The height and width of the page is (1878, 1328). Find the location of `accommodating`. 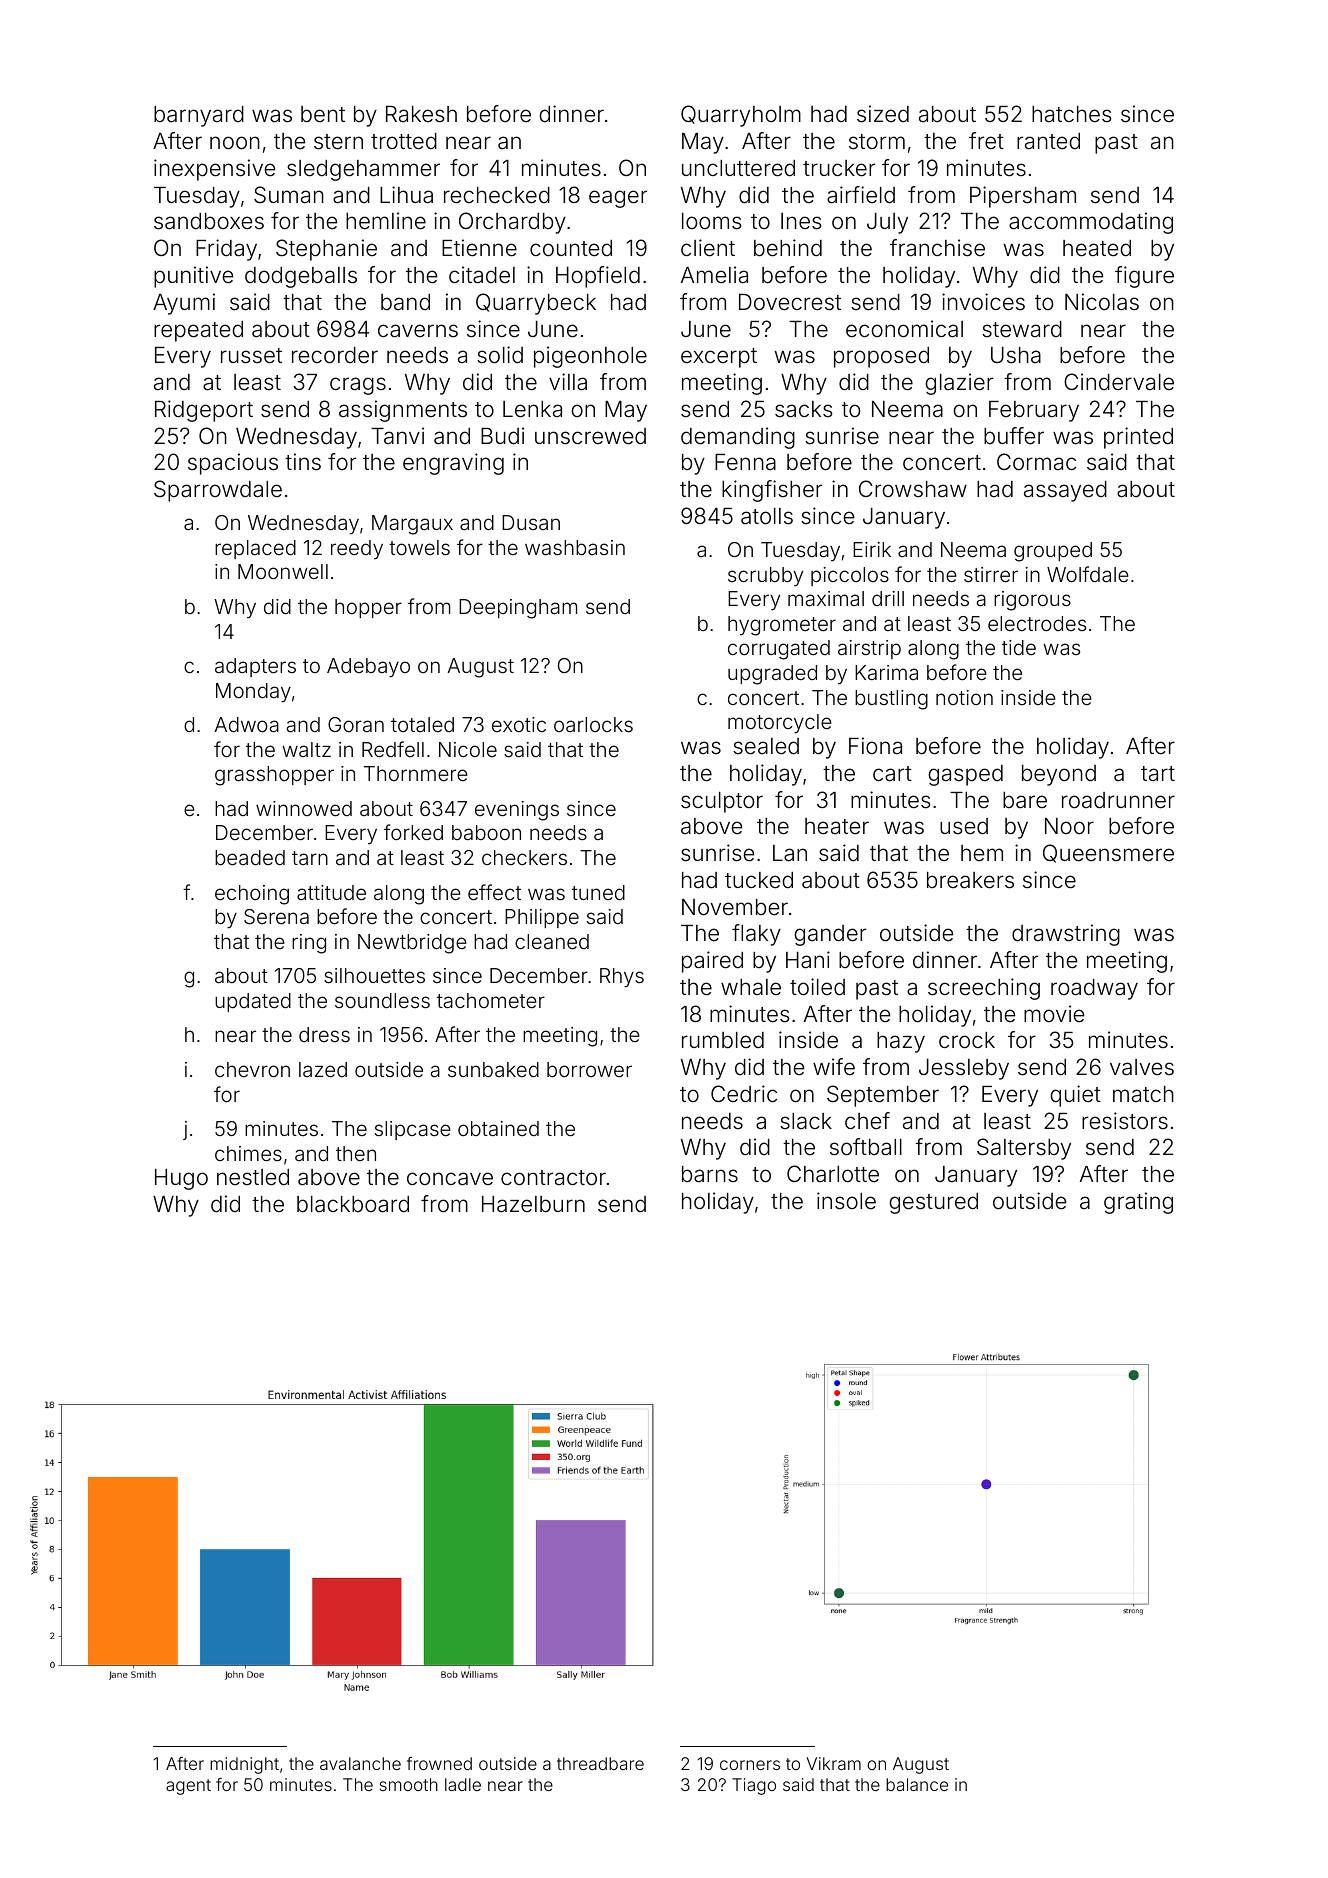

accommodating is located at coordinates (1091, 223).
